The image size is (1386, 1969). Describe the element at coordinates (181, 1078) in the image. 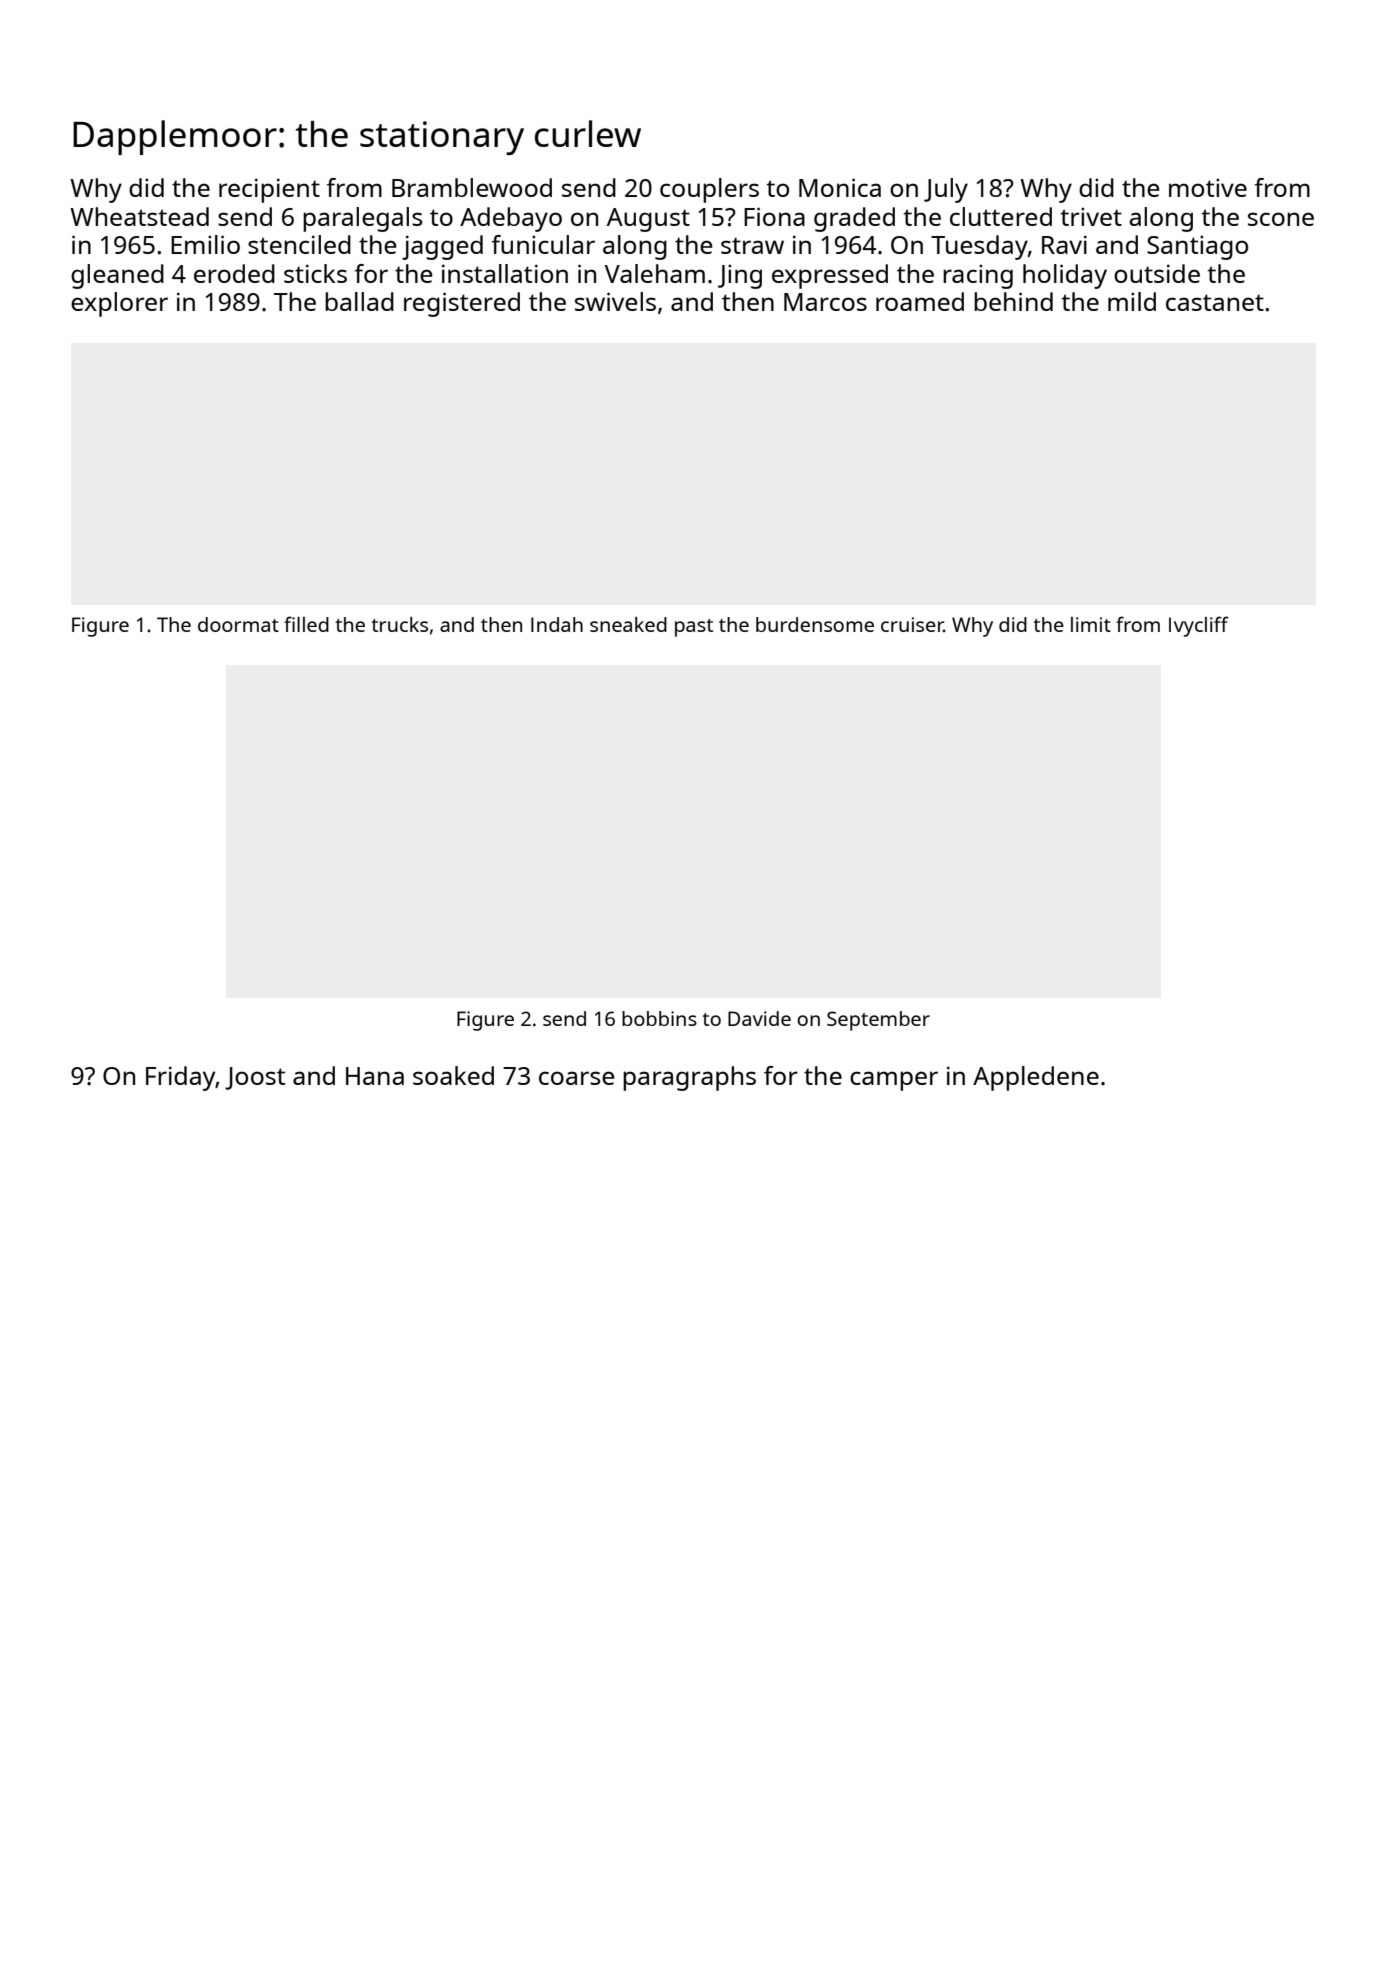

I see `Friday` at that location.
